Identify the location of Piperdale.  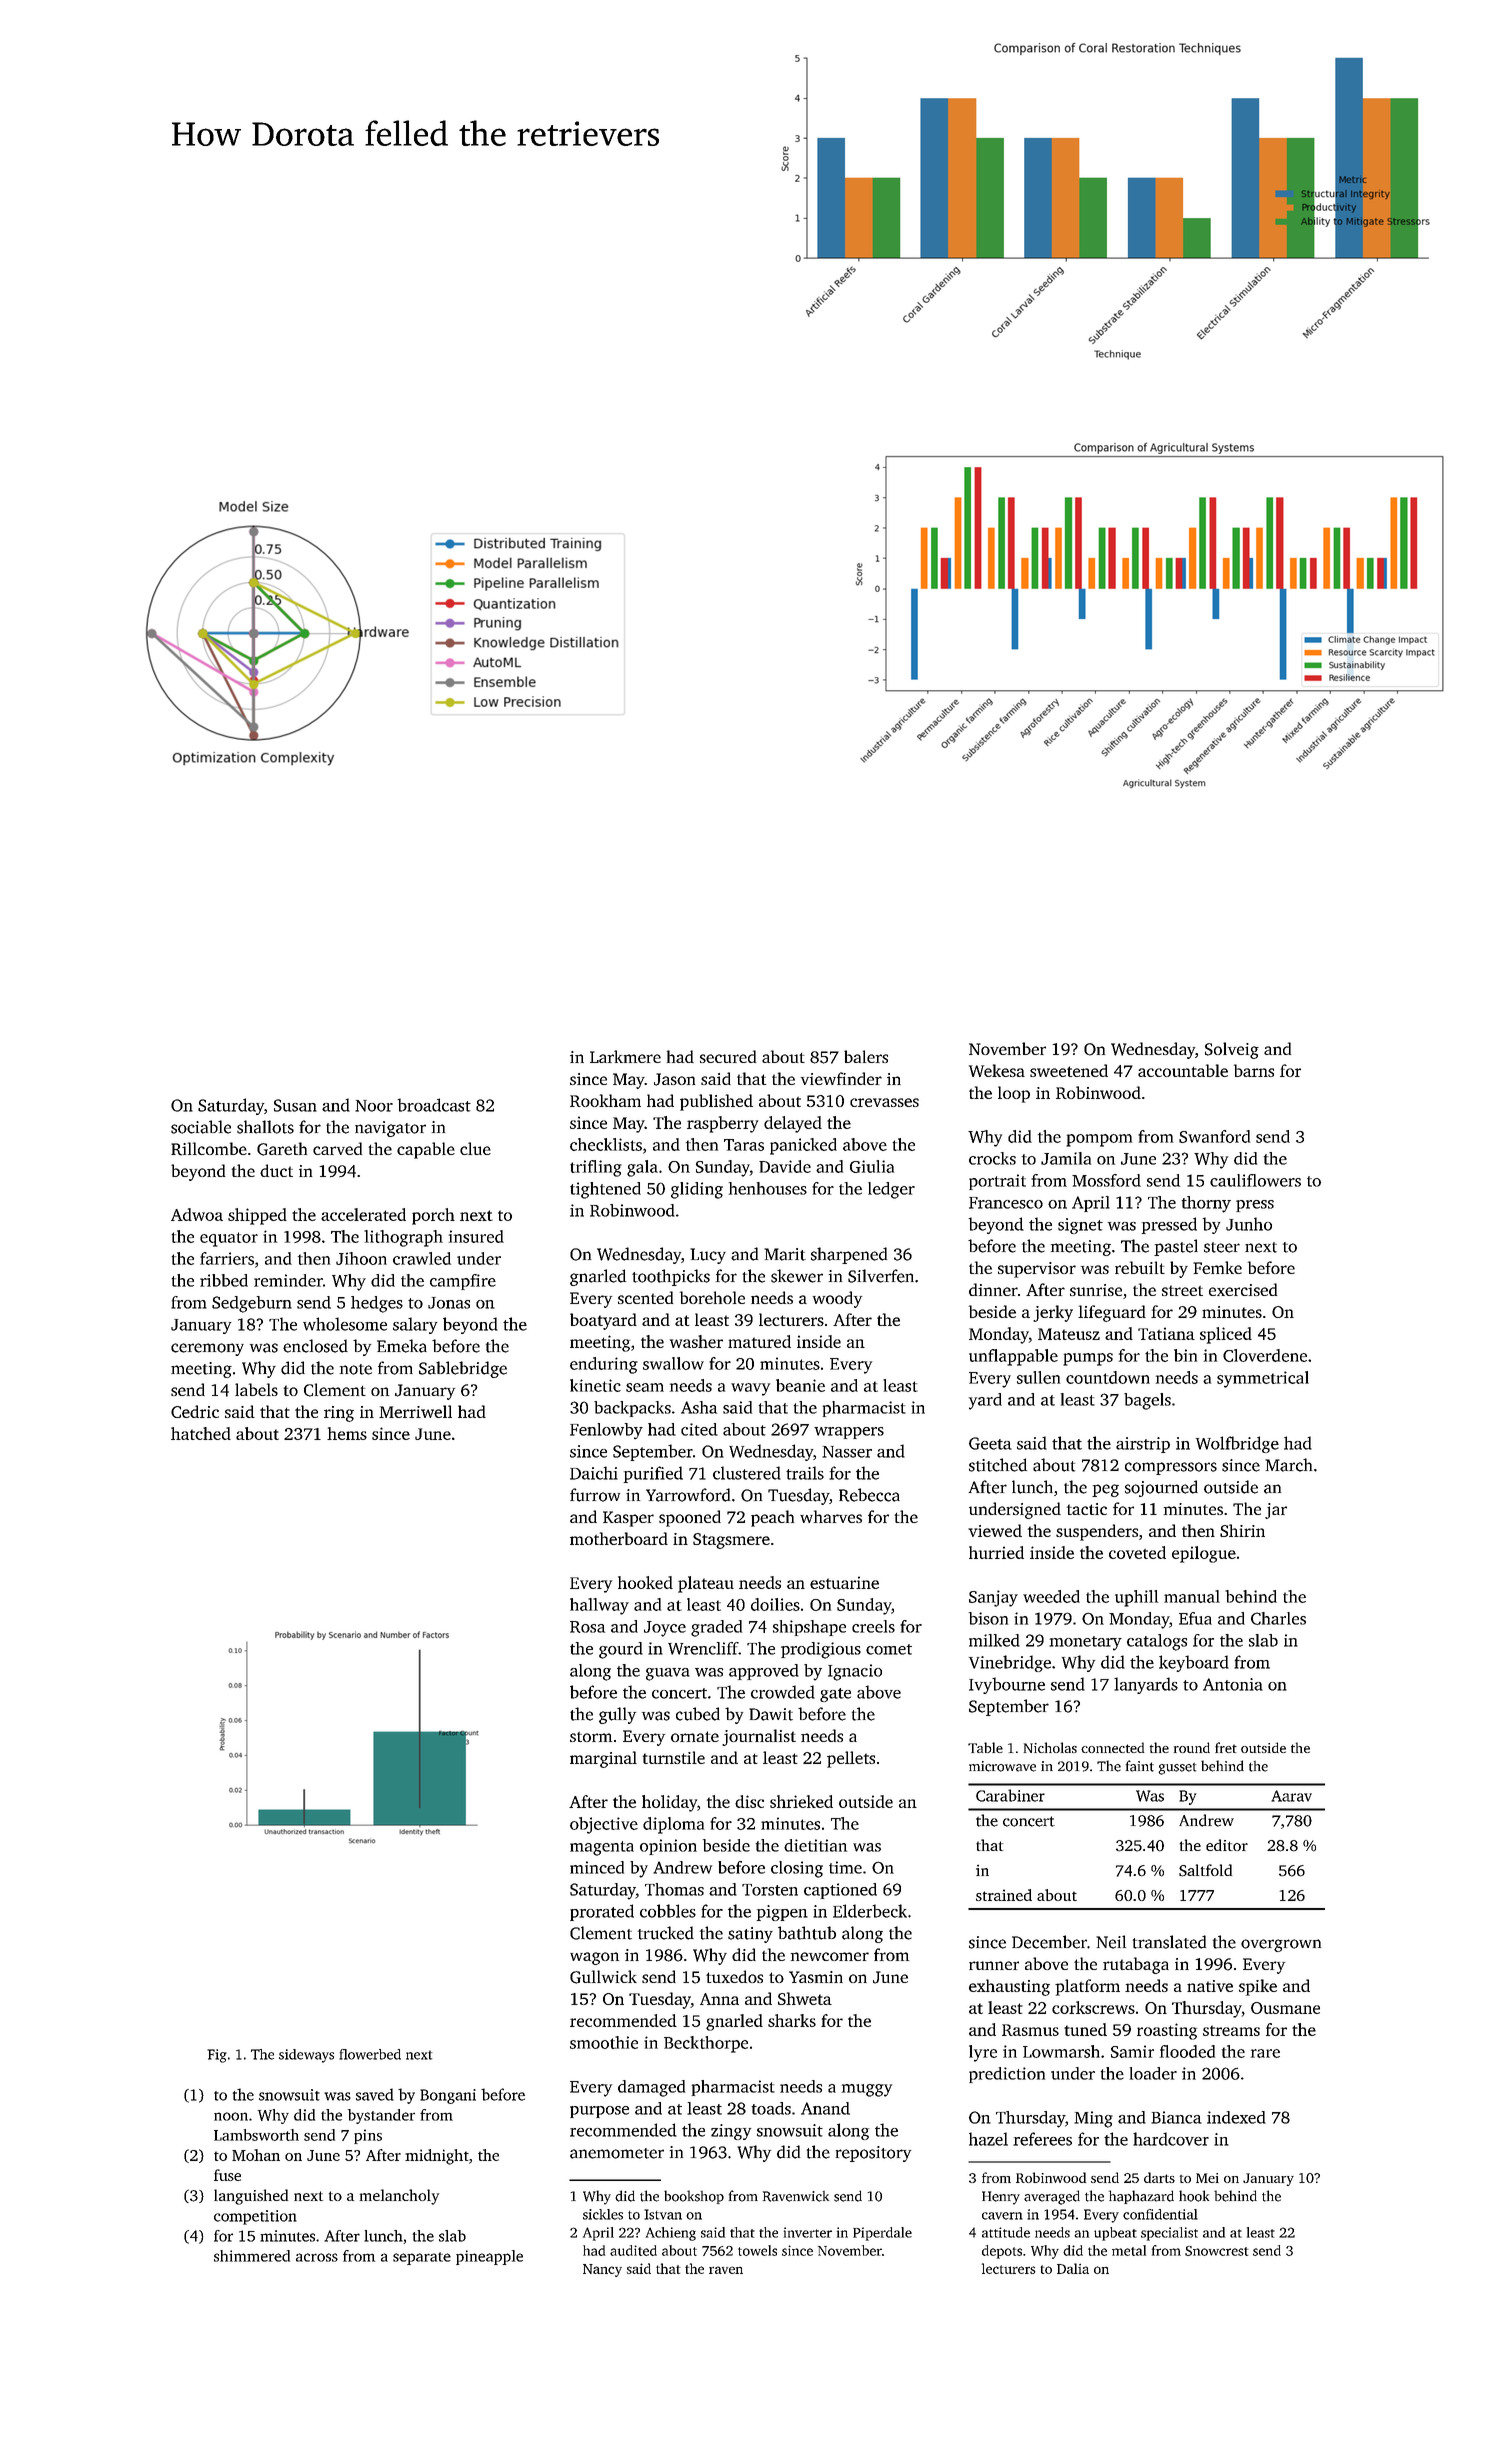
(882, 2234).
